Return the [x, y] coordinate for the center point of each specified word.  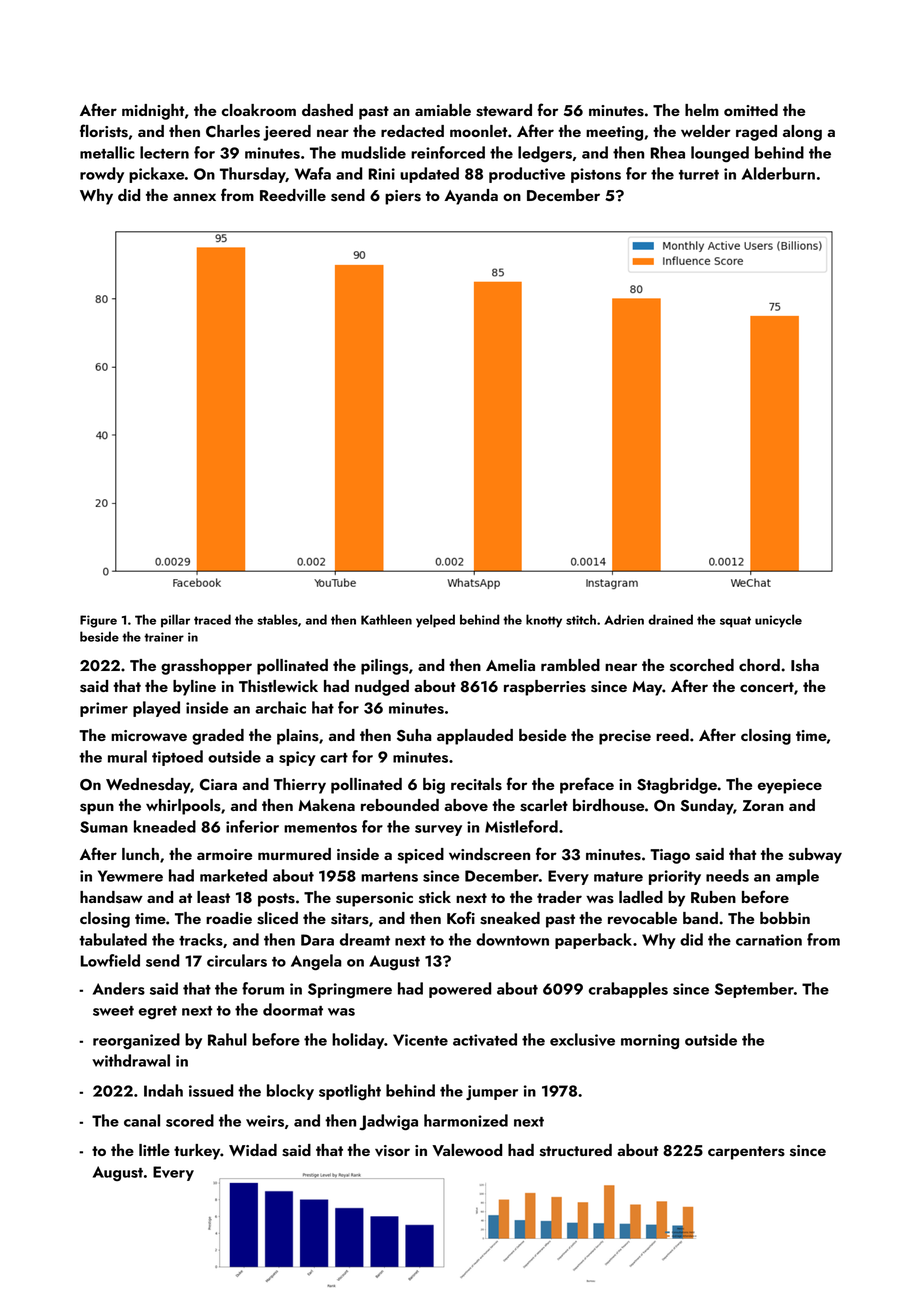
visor [392, 1151]
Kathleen [386, 619]
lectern [164, 152]
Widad [253, 1150]
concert [767, 687]
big [434, 786]
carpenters [746, 1153]
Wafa [313, 173]
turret [699, 175]
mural [127, 756]
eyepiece [790, 786]
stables [277, 619]
